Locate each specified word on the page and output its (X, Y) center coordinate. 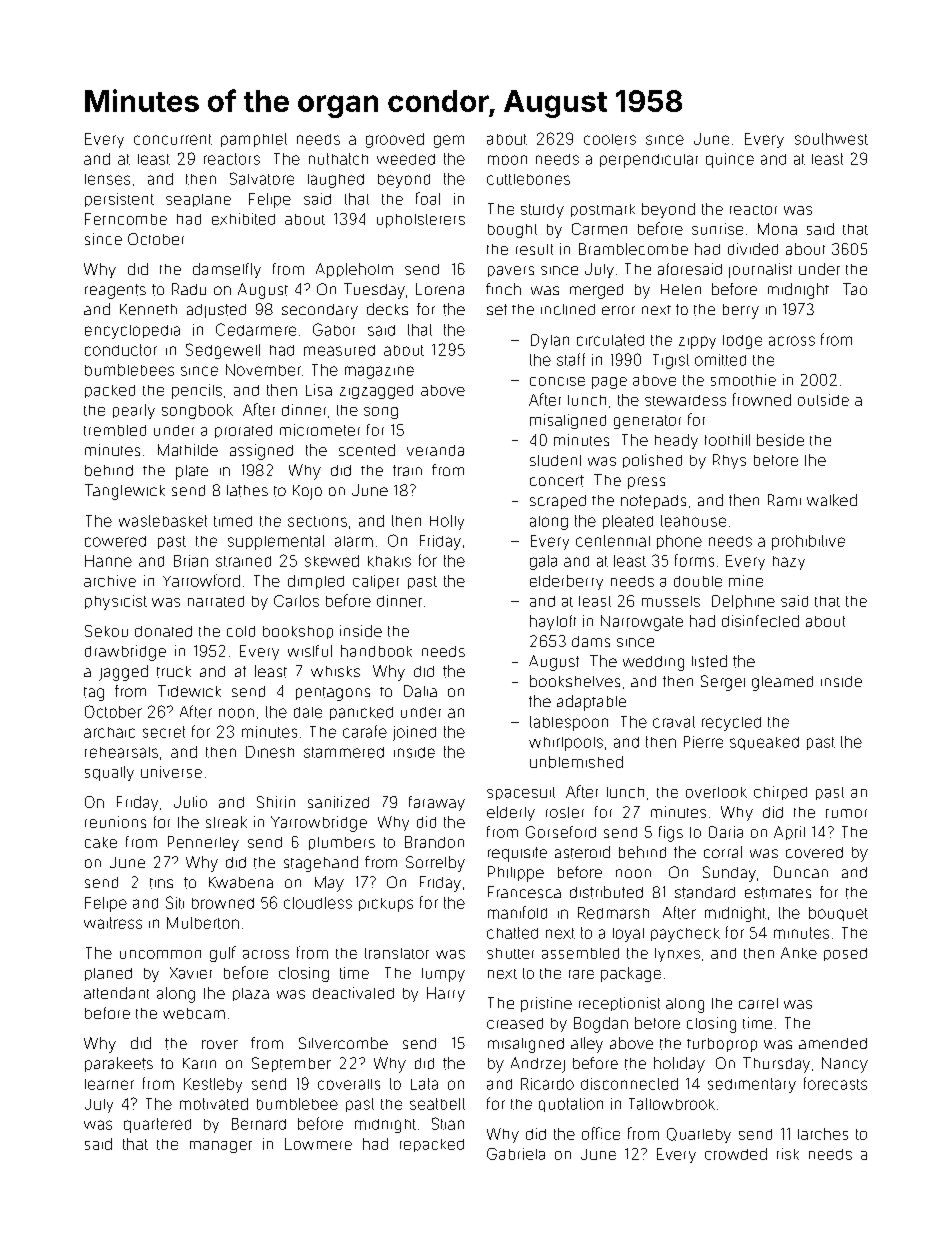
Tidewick (189, 691)
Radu (189, 289)
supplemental (276, 542)
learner (109, 1084)
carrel (758, 1003)
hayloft (553, 622)
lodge (742, 342)
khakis (389, 561)
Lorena (440, 289)
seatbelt (437, 1104)
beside (780, 440)
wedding (653, 663)
